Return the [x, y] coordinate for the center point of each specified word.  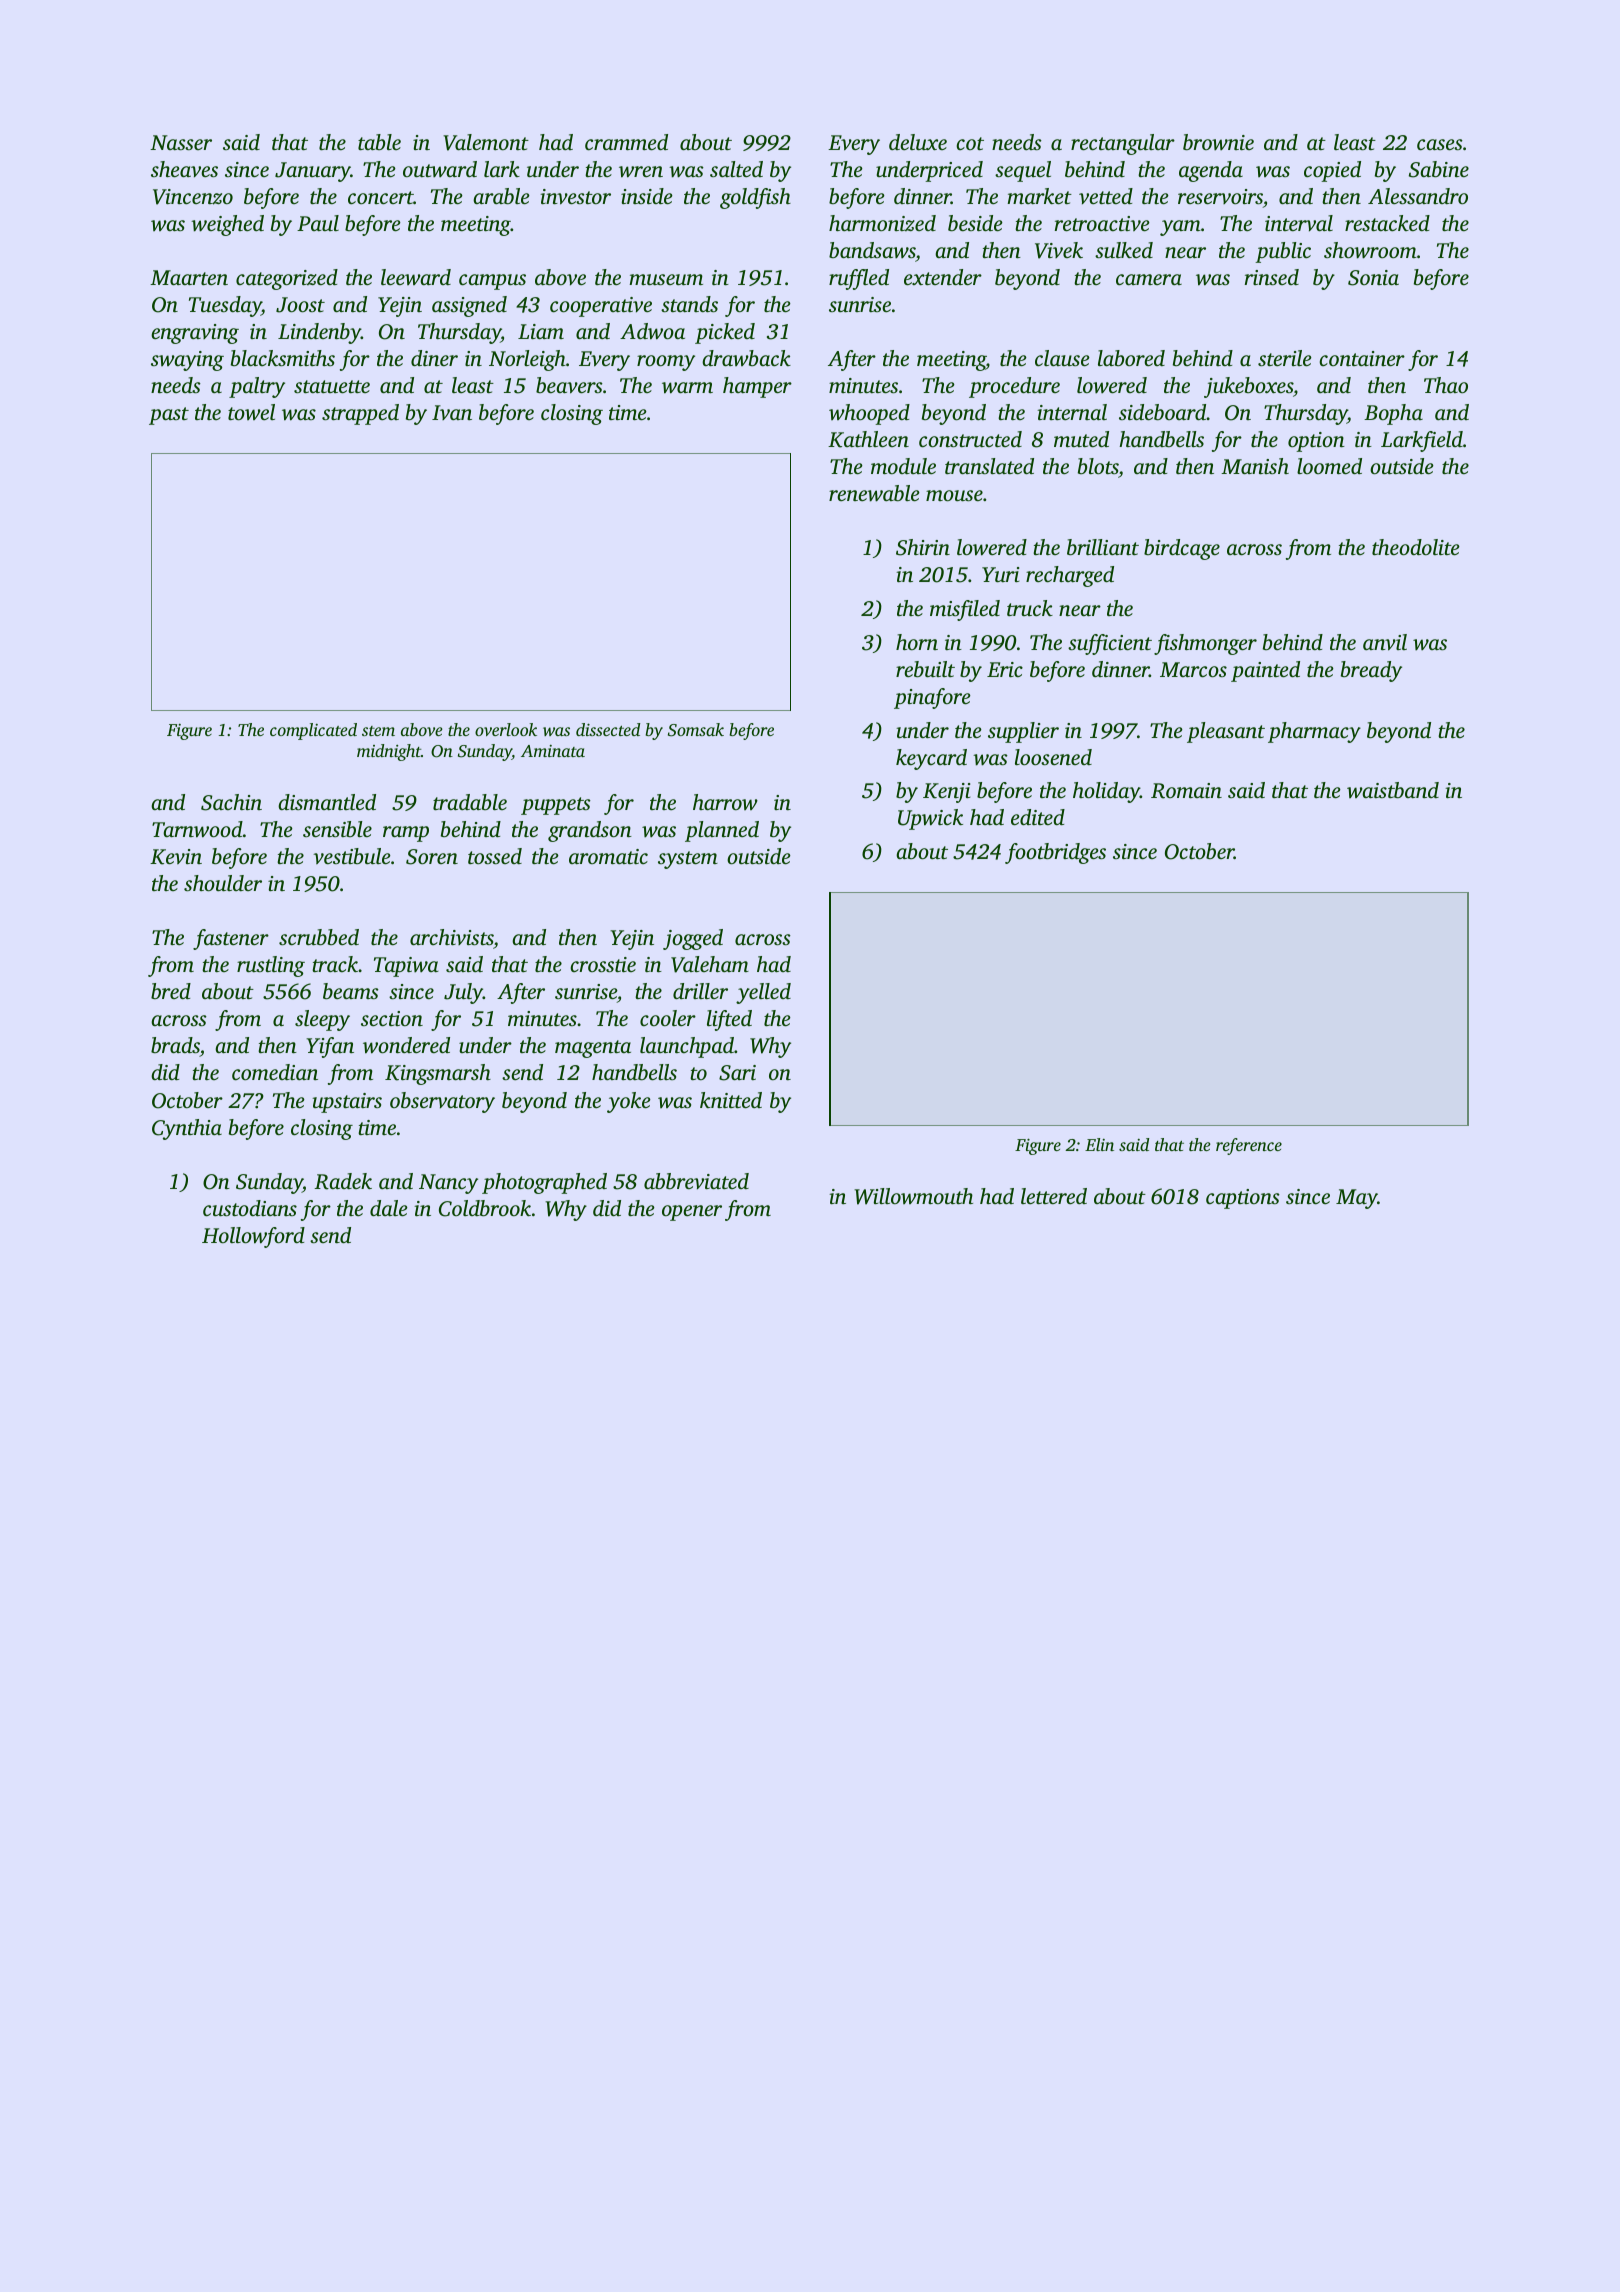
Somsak [696, 730]
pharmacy [1314, 732]
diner [434, 358]
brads [175, 1047]
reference [1249, 1146]
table [379, 142]
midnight [389, 752]
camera [1149, 279]
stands [689, 304]
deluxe [918, 142]
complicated [313, 731]
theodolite [1416, 547]
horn [917, 642]
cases [1440, 144]
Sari [737, 1073]
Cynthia [187, 1129]
